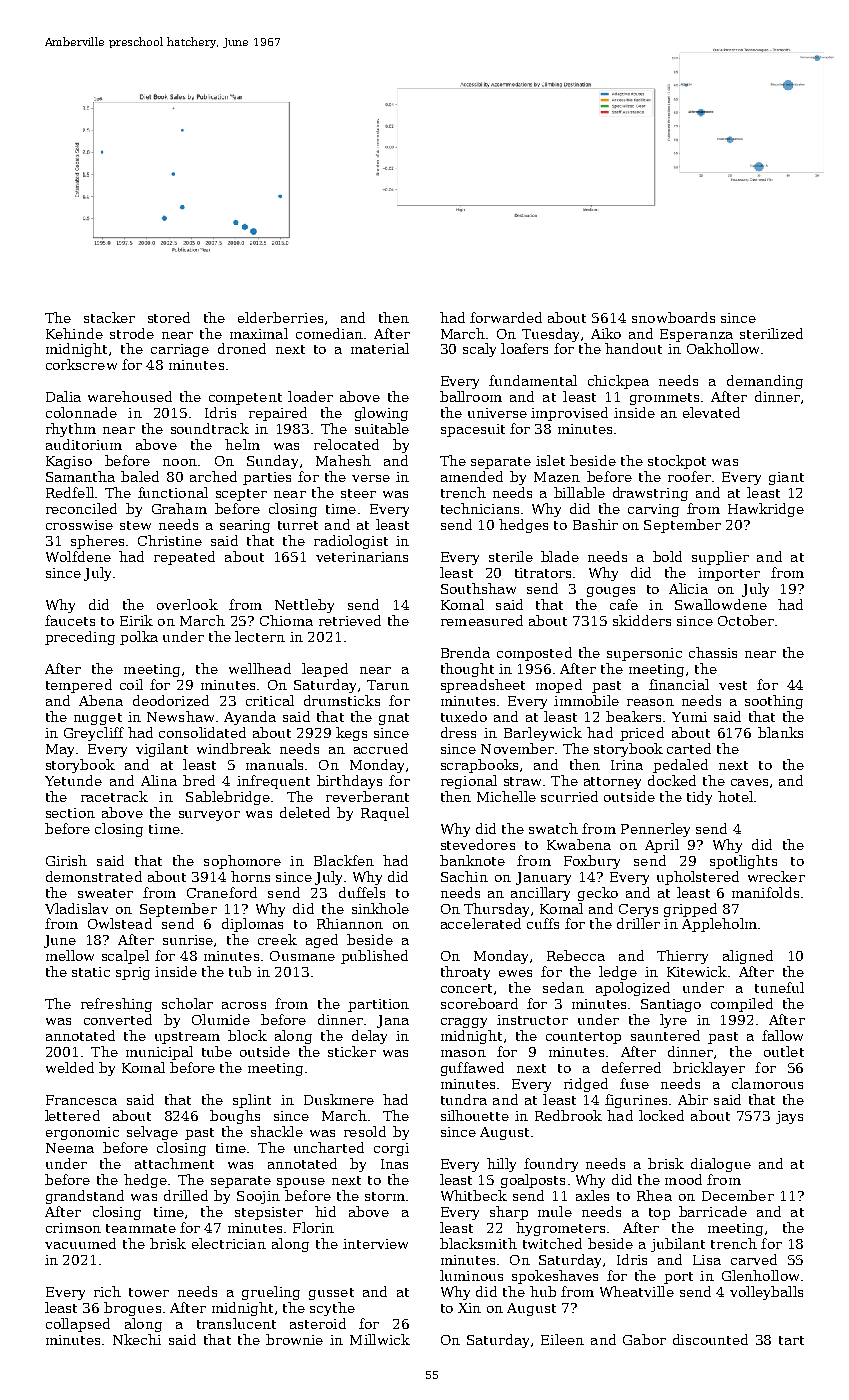 The width and height of the screenshot is (849, 1400). Describe the element at coordinates (721, 604) in the screenshot. I see `Swallowdene` at that location.
